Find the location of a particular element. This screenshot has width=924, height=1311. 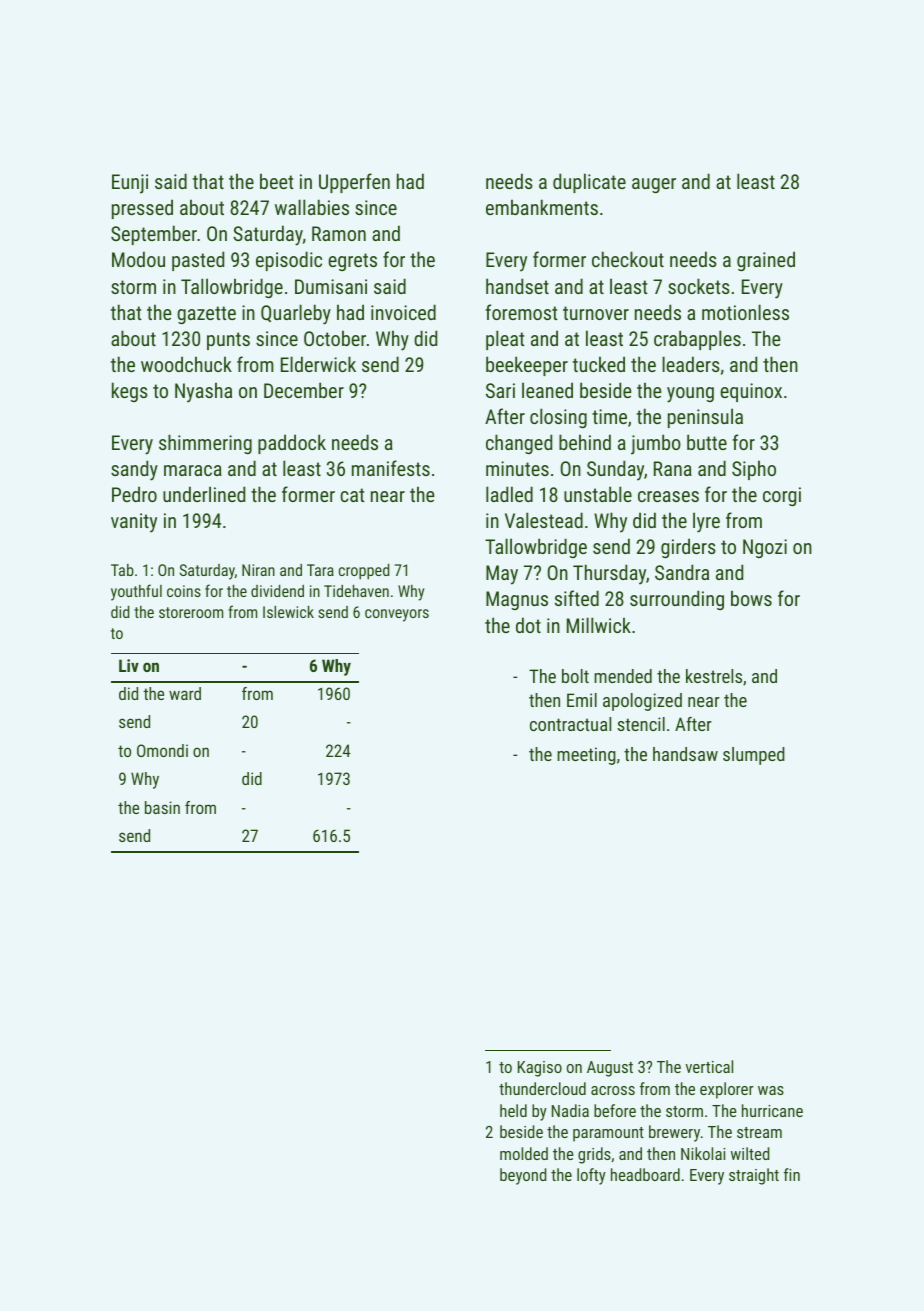

motionless is located at coordinates (745, 312).
